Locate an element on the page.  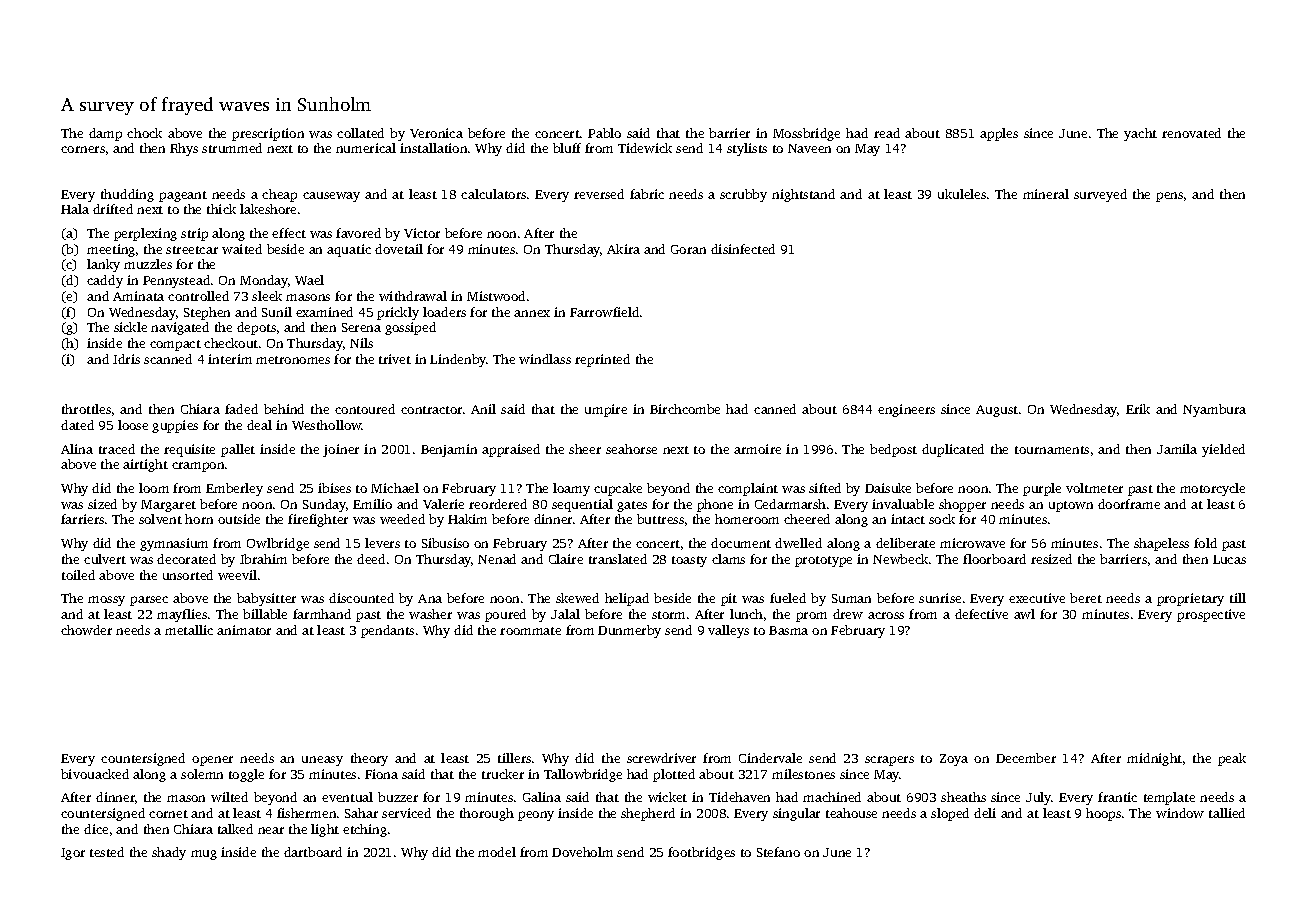
prescription is located at coordinates (268, 134).
